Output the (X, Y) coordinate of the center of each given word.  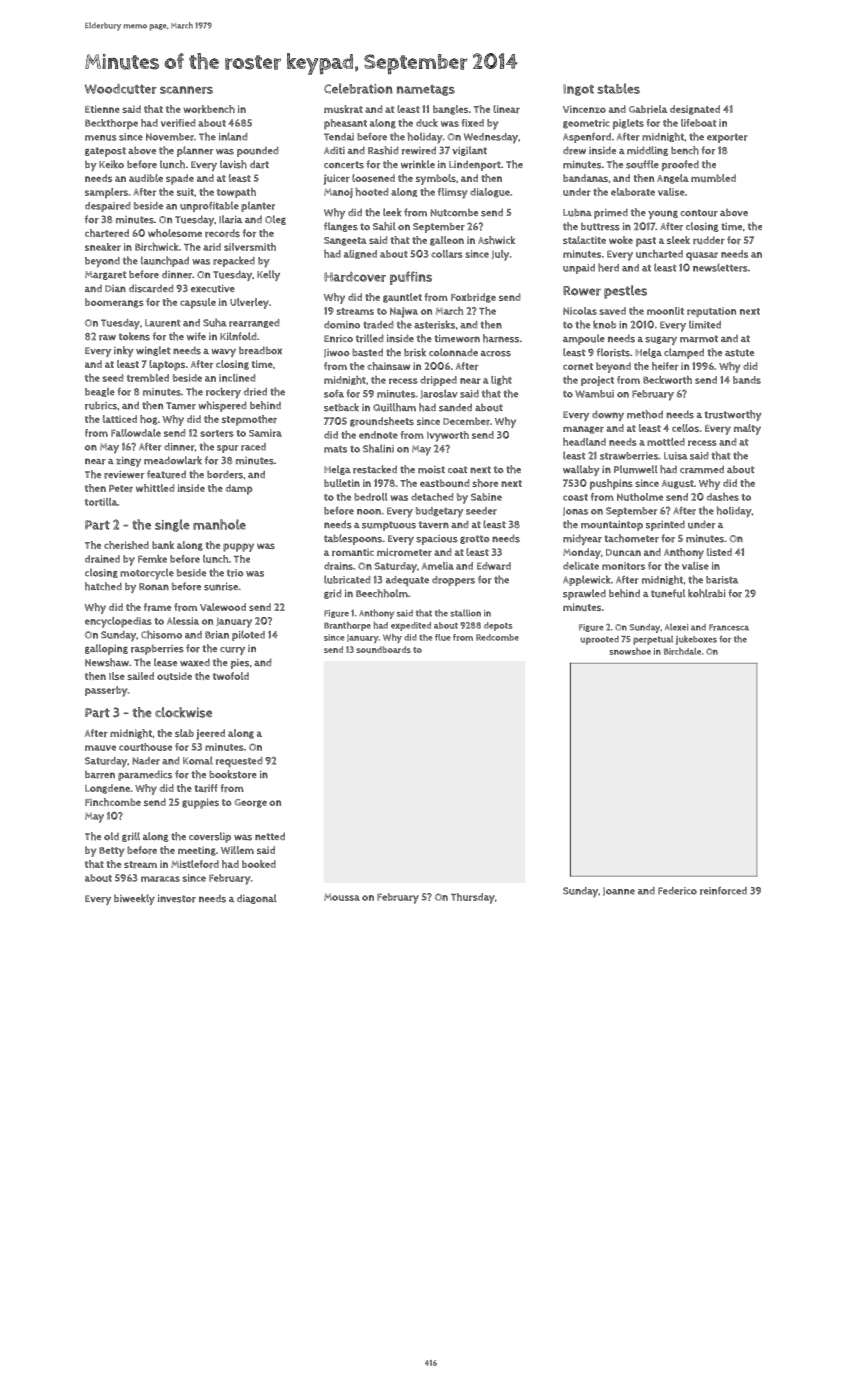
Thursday (473, 898)
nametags (426, 90)
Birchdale (682, 651)
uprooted (599, 640)
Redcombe (497, 637)
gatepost (105, 152)
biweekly (134, 899)
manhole (219, 524)
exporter (727, 138)
